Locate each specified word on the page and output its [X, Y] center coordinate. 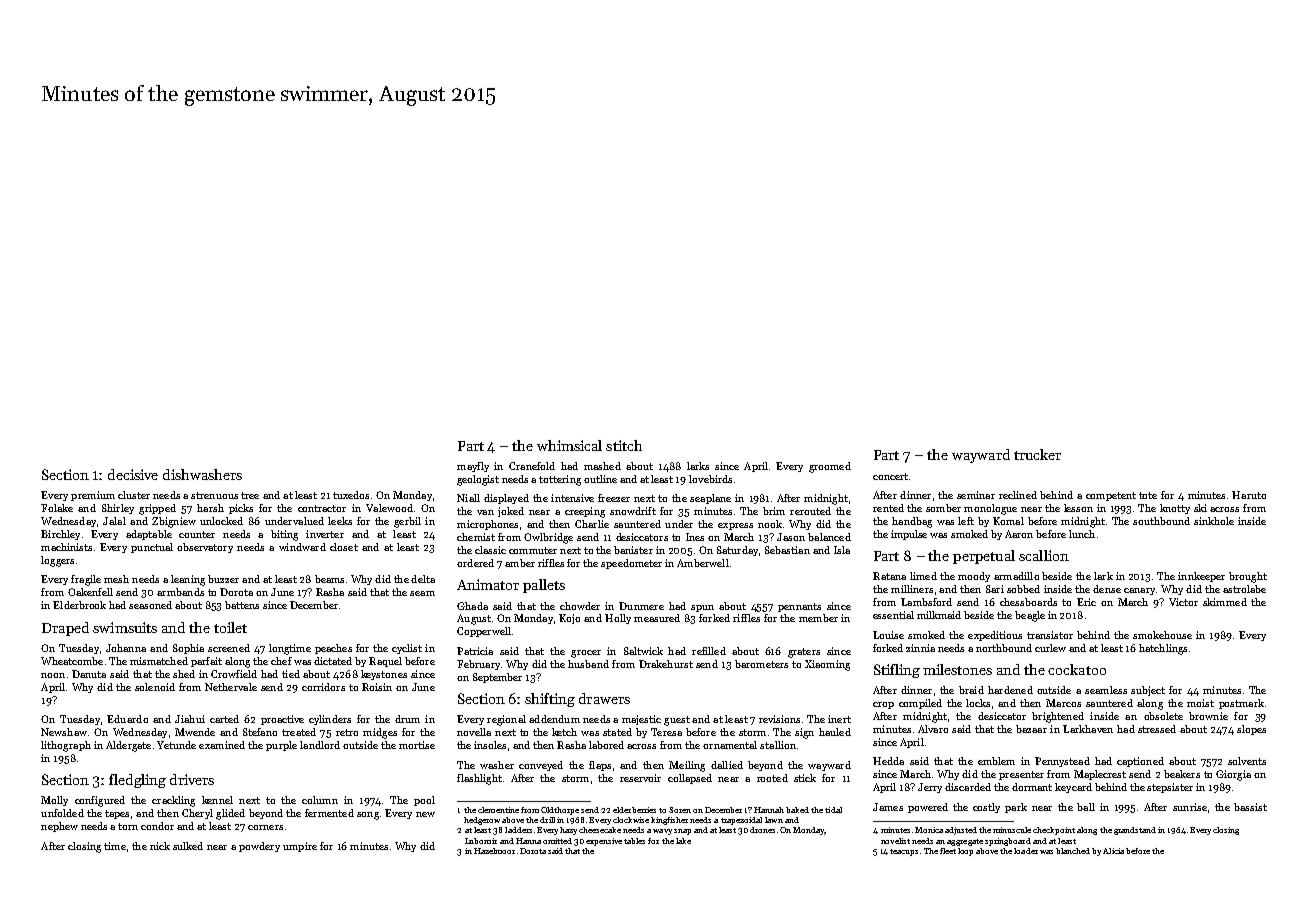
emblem [996, 761]
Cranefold [532, 466]
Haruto [1249, 495]
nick [160, 846]
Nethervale [231, 687]
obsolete [1163, 716]
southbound [1161, 521]
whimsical [569, 445]
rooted [772, 778]
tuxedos [351, 495]
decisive [133, 474]
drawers [604, 698]
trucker [1037, 454]
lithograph [66, 746]
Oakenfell [90, 592]
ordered [475, 563]
